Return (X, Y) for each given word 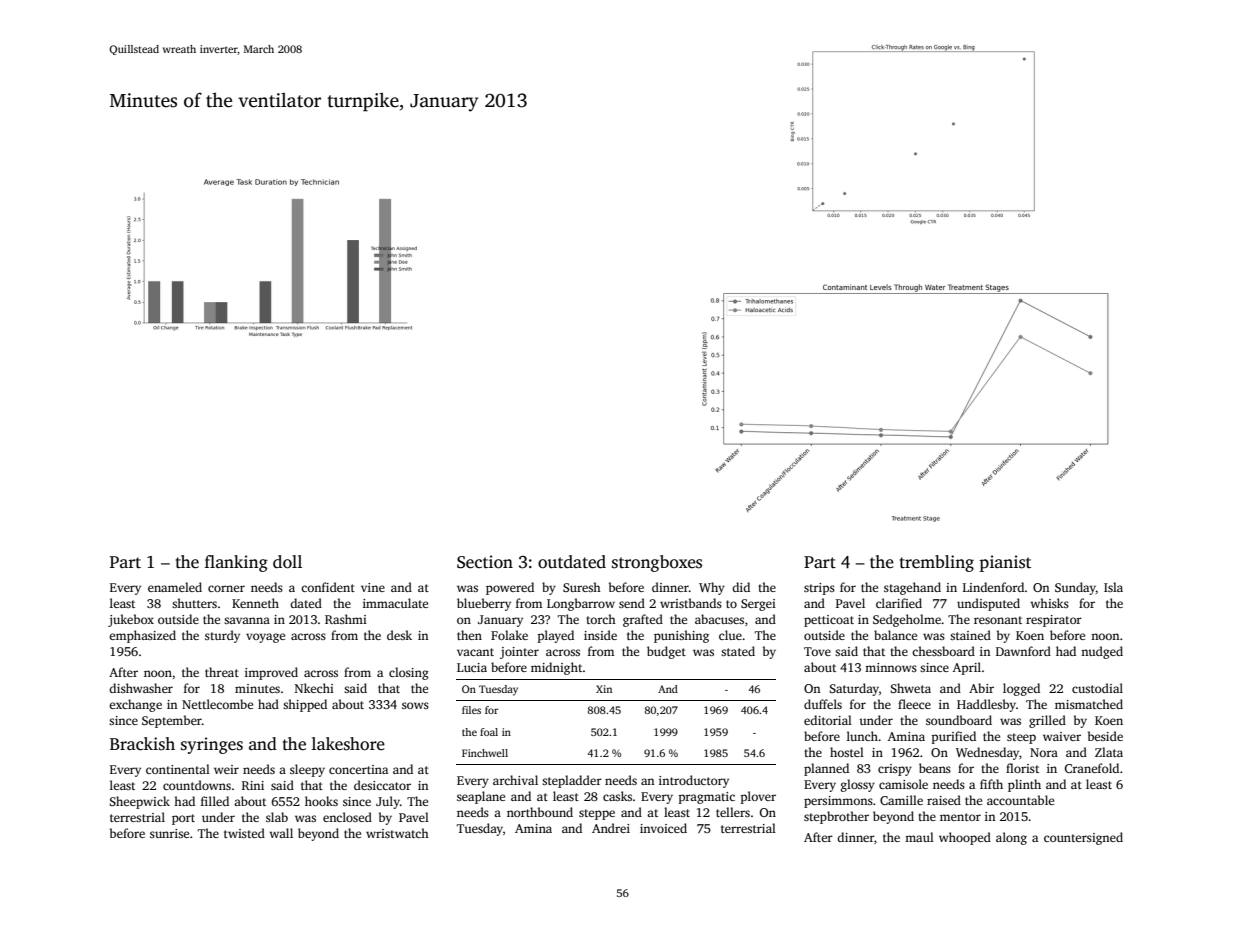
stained (970, 635)
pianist (1005, 563)
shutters (194, 603)
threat (222, 672)
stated (738, 651)
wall (281, 833)
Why (712, 588)
